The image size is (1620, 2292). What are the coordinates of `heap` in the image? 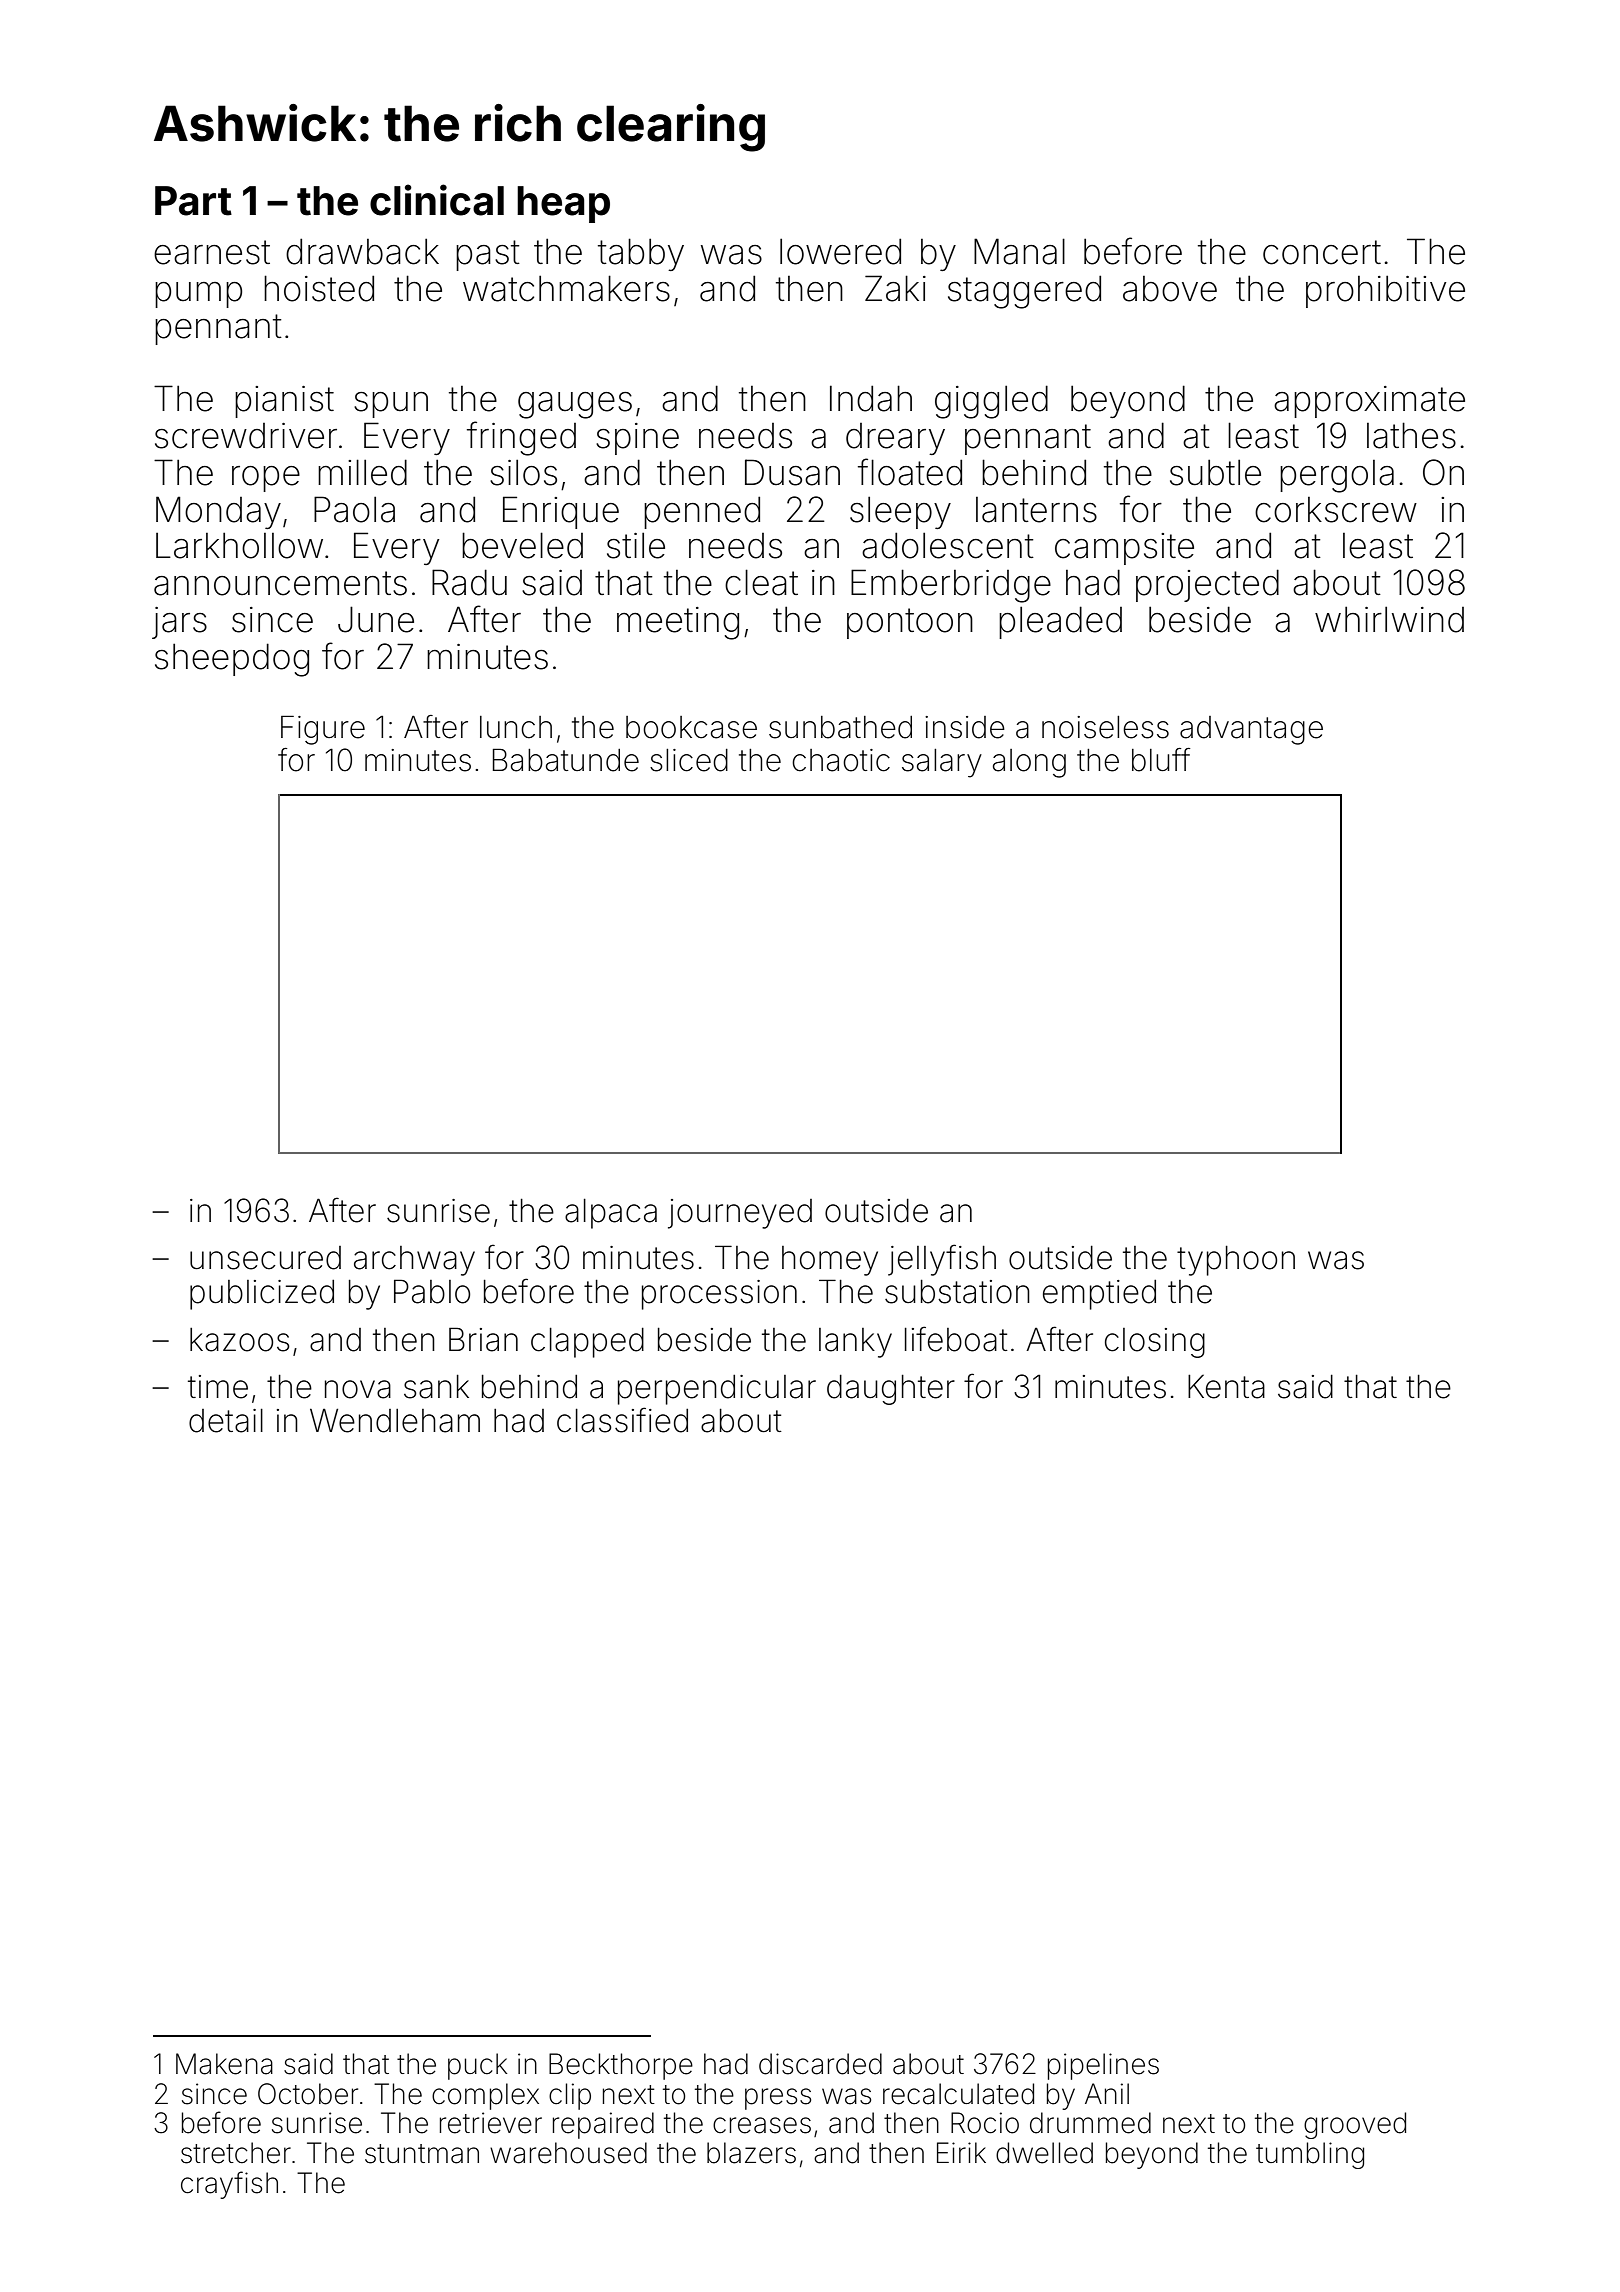 It's located at (563, 204).
